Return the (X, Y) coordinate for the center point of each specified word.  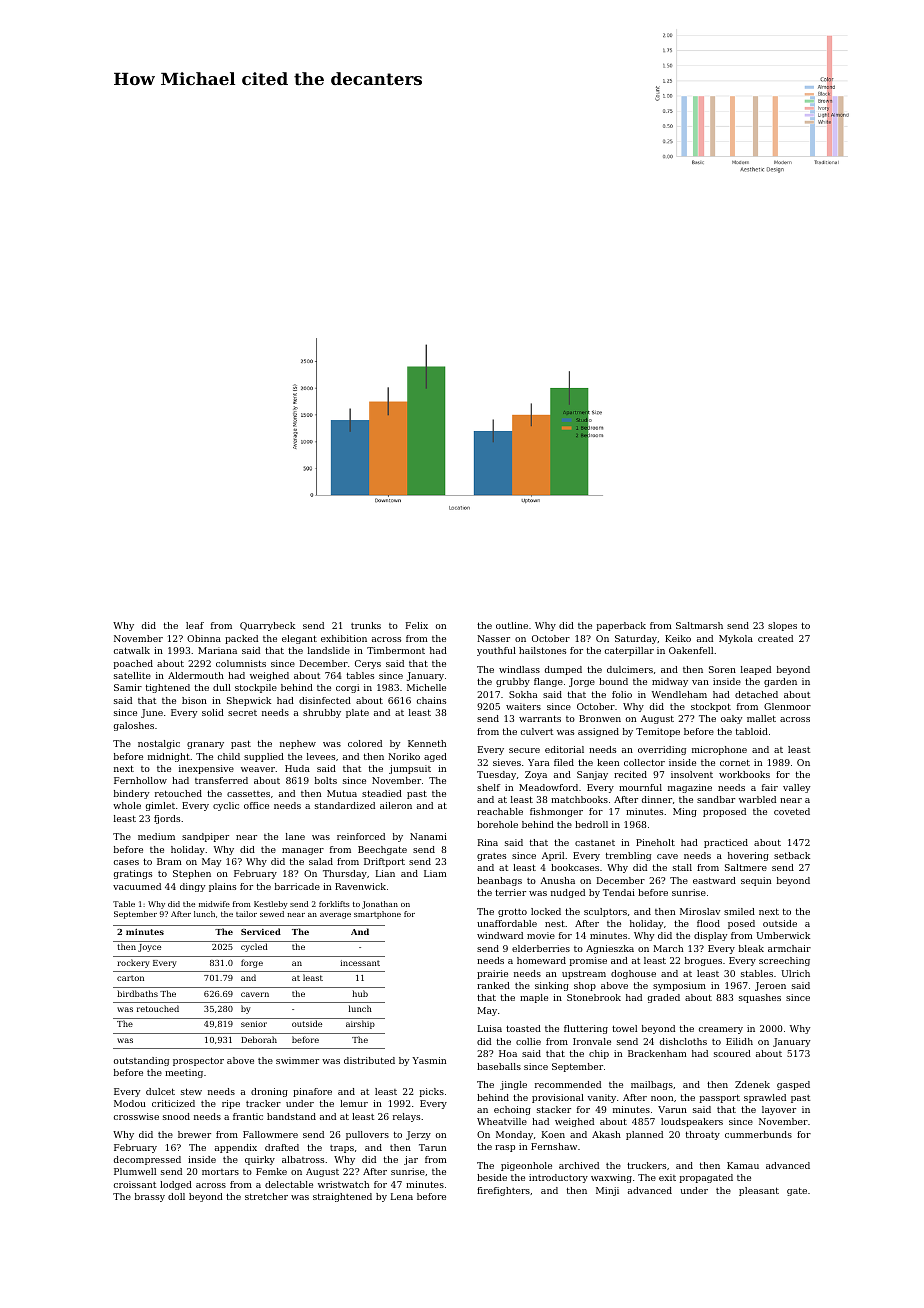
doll (176, 1196)
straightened (342, 1197)
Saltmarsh (699, 625)
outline (512, 625)
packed (241, 639)
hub (360, 993)
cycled (254, 947)
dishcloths (683, 1041)
